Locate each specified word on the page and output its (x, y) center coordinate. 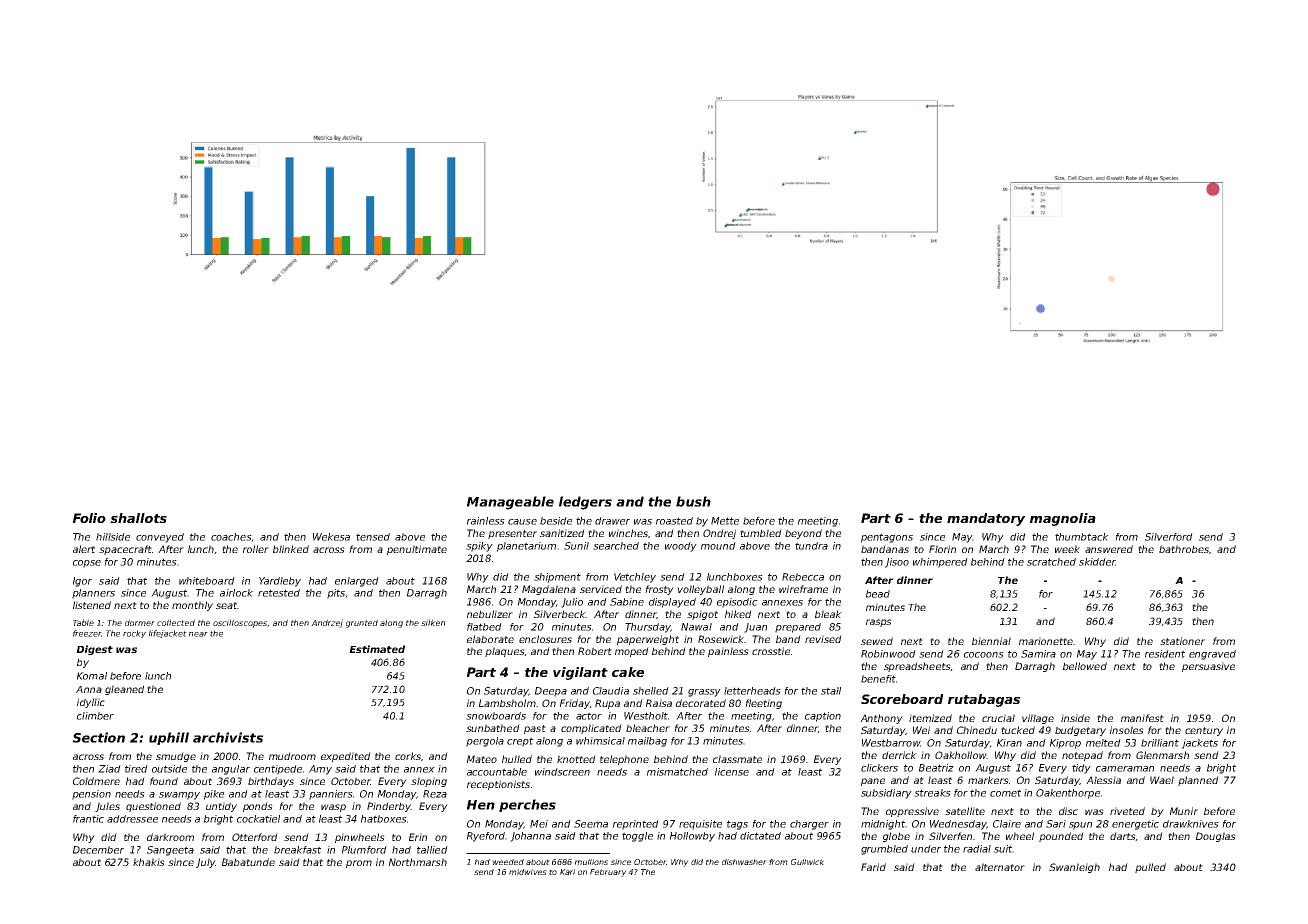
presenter (512, 534)
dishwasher (744, 862)
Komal (92, 676)
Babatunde (248, 862)
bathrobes (1184, 549)
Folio (89, 518)
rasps (879, 623)
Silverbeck (560, 614)
